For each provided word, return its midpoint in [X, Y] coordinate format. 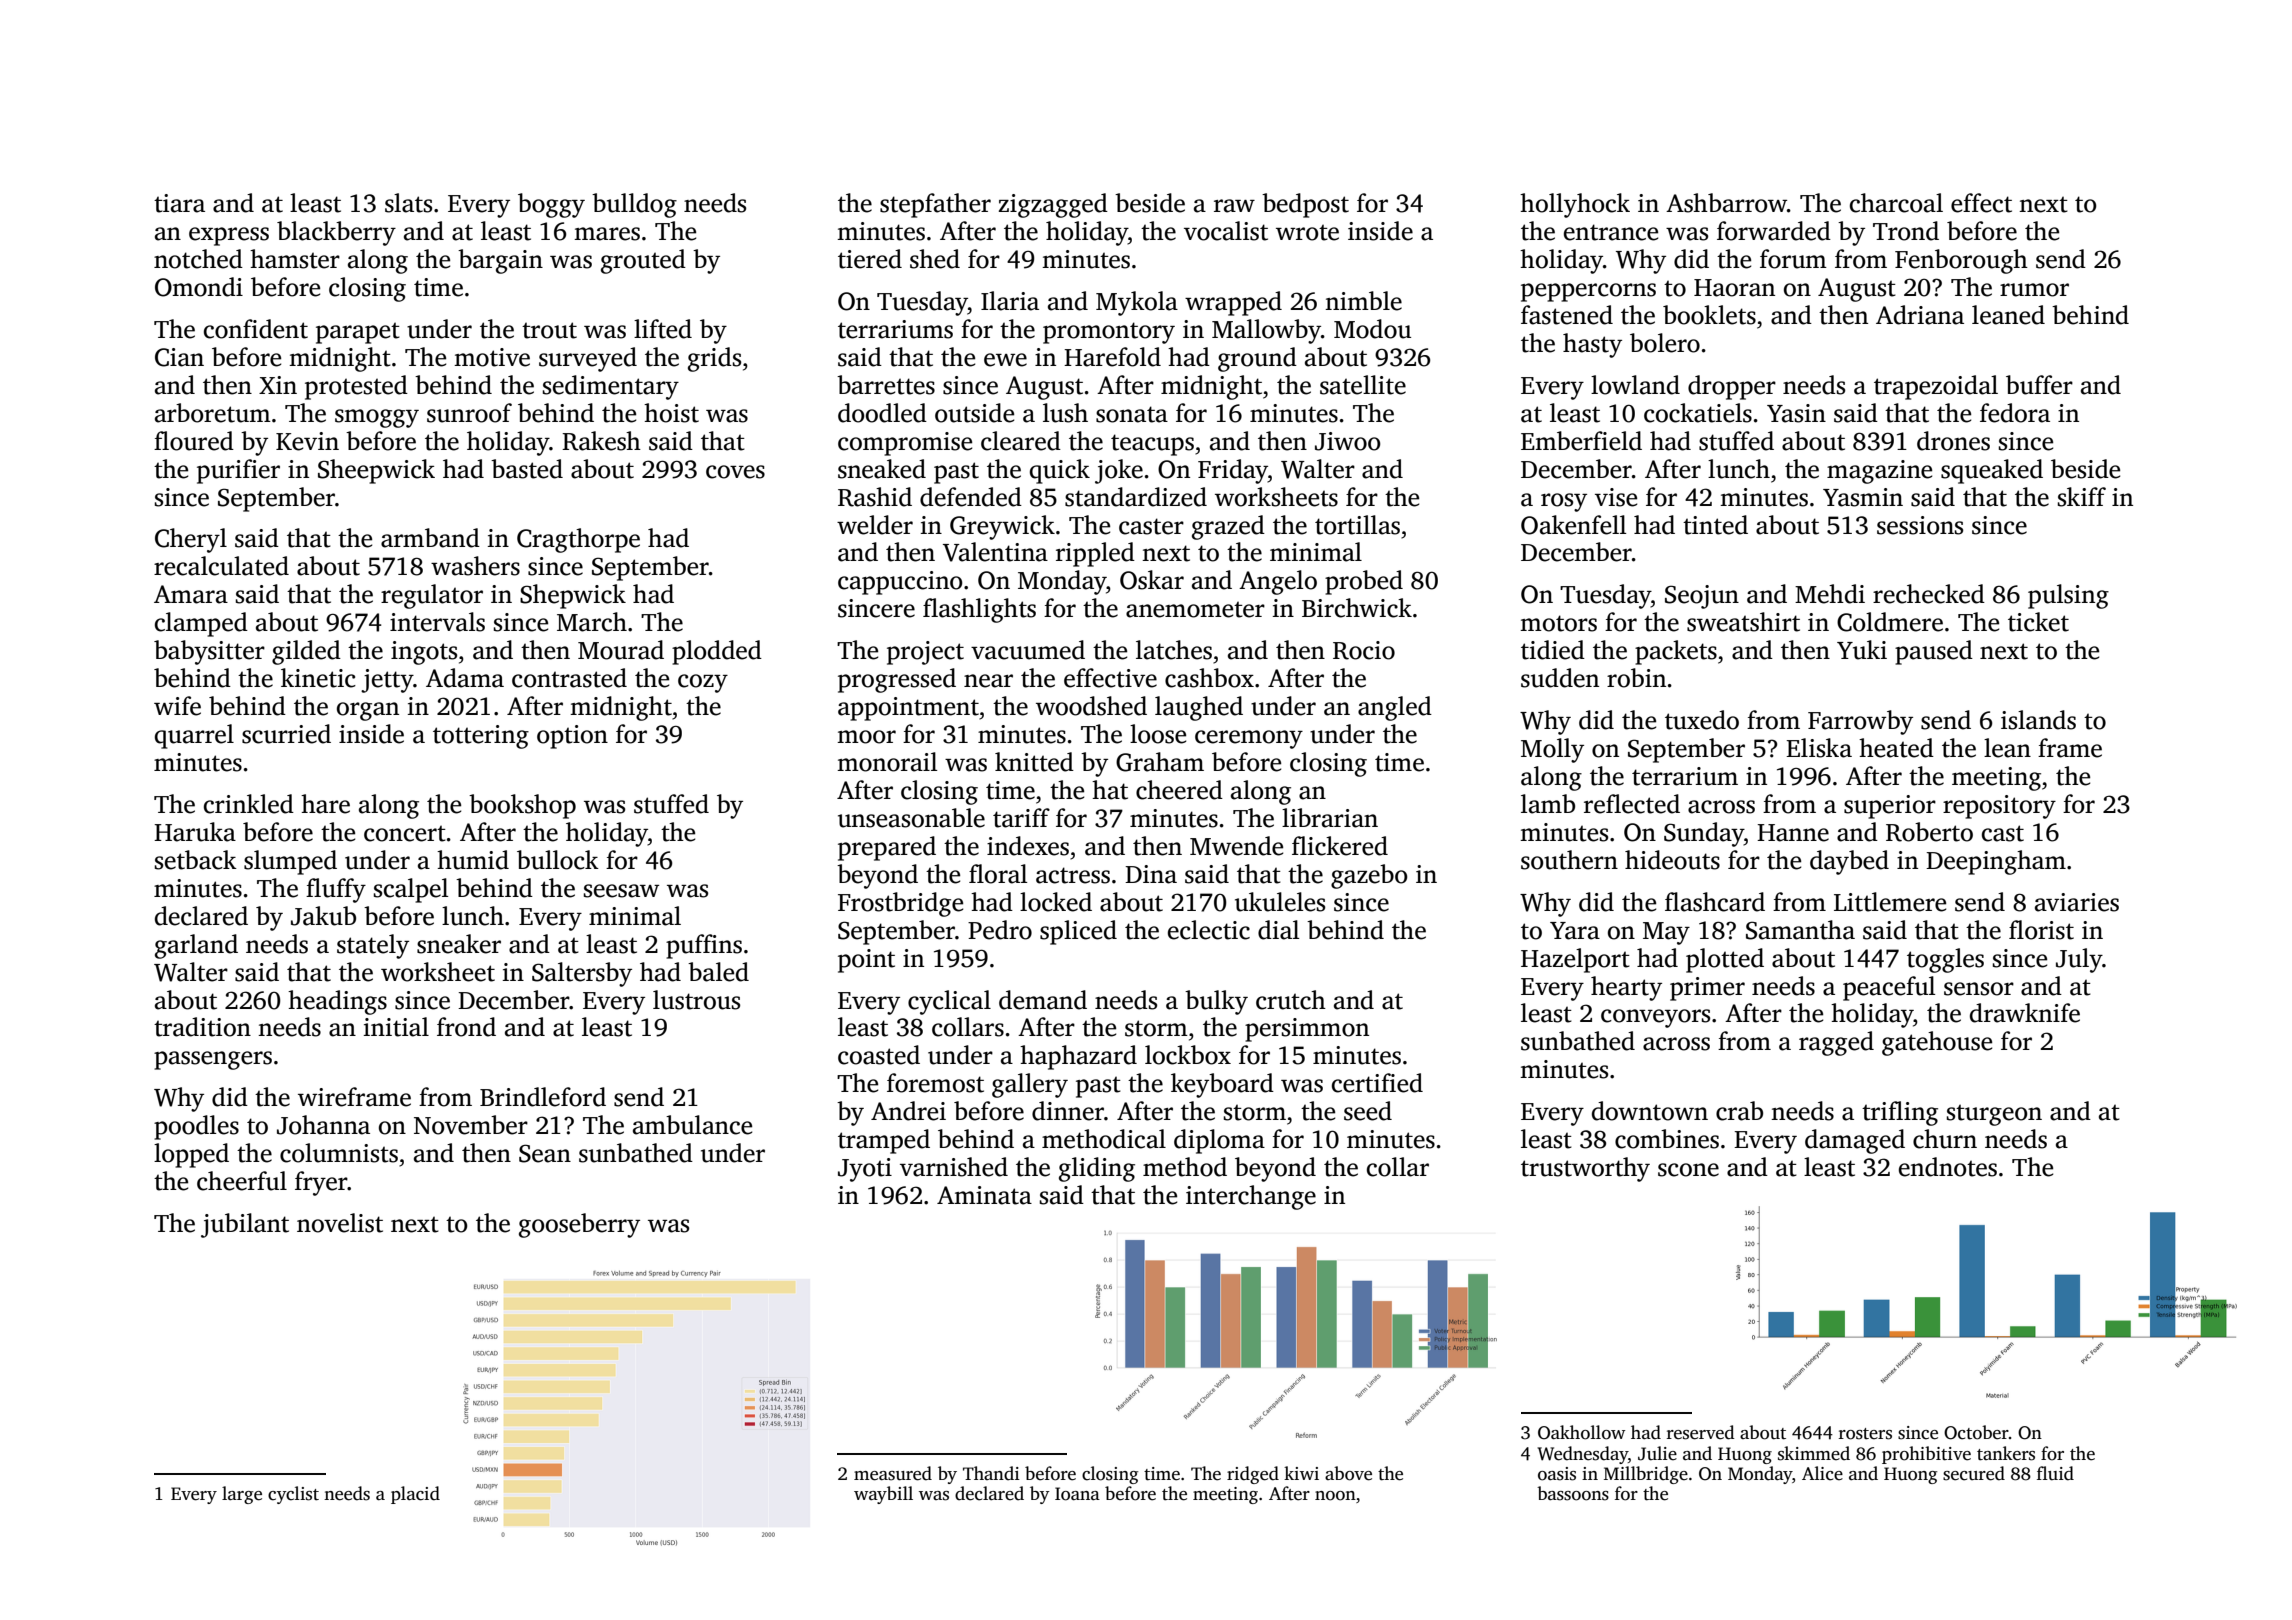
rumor [2034, 290]
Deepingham [1996, 862]
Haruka [195, 832]
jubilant [245, 1225]
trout [549, 330]
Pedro [1000, 930]
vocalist [1226, 231]
